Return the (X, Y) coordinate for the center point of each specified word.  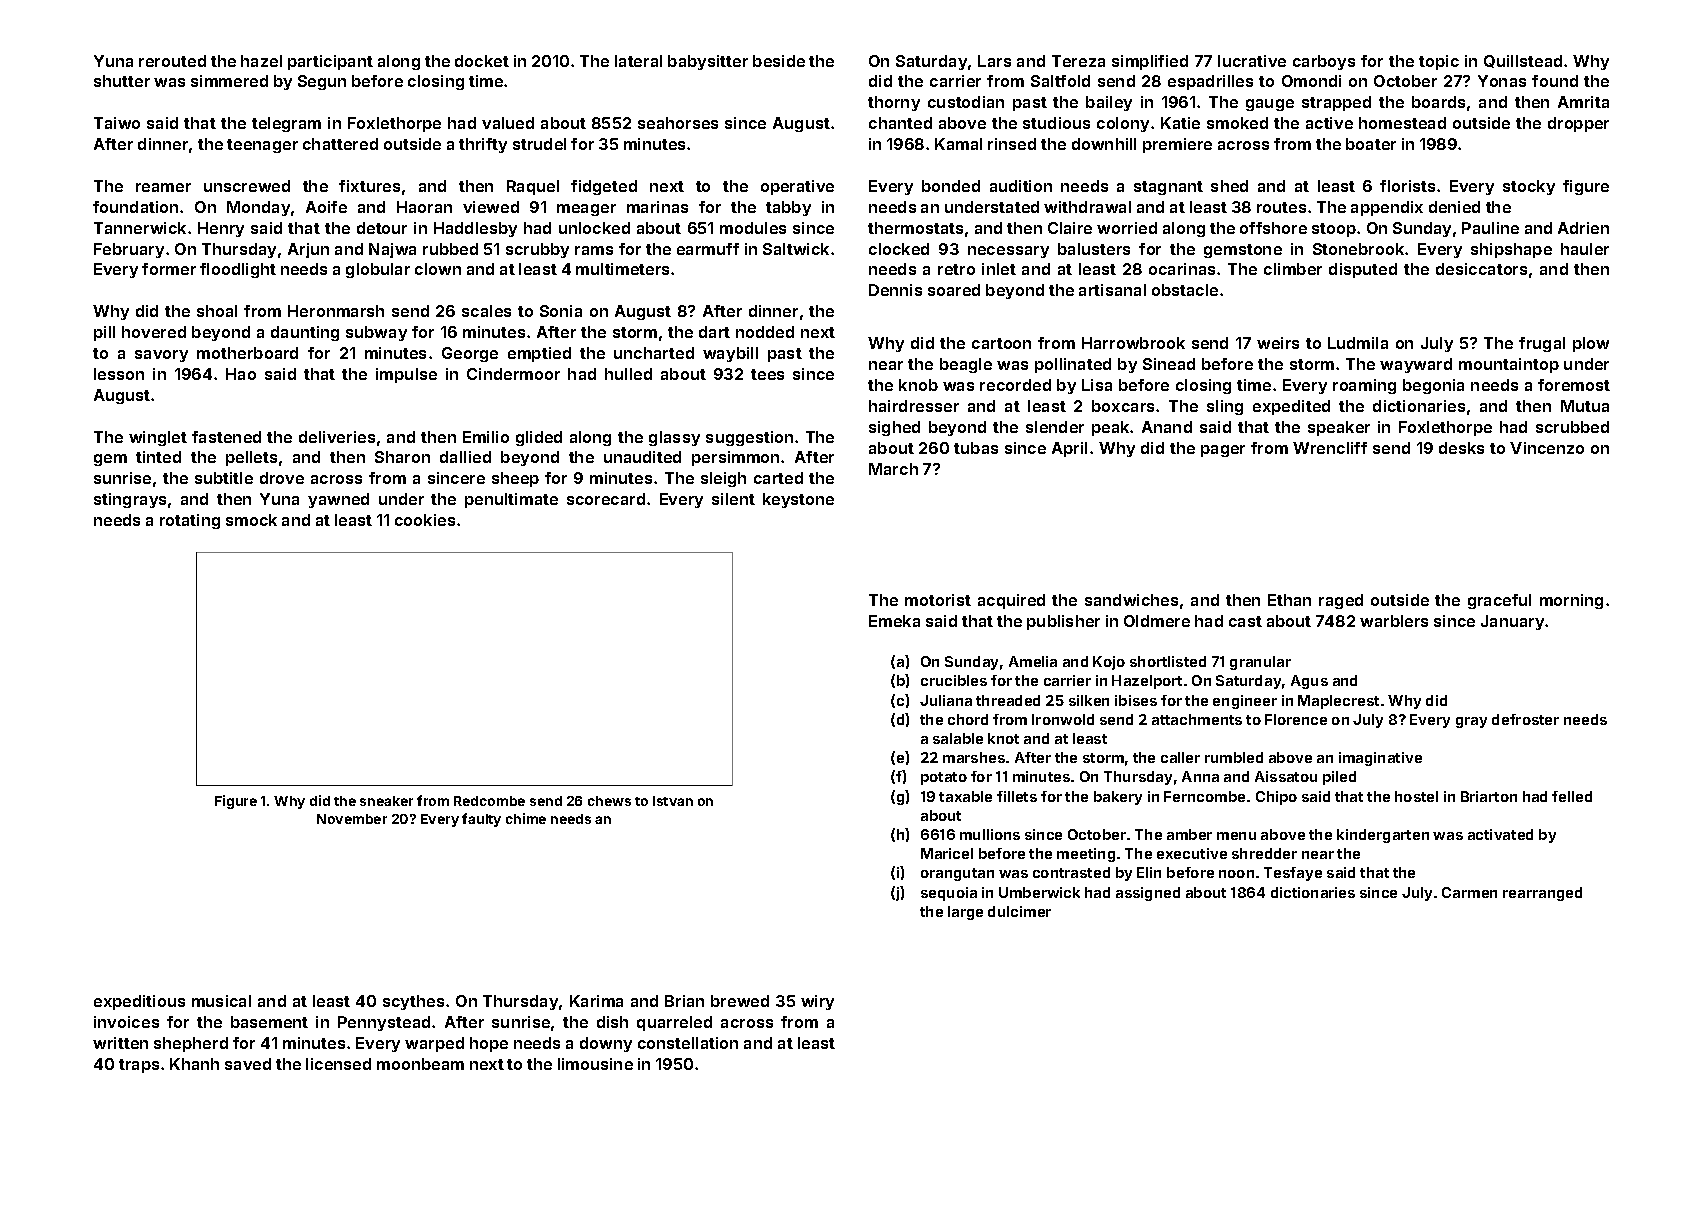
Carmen (1469, 892)
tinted (158, 457)
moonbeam (420, 1064)
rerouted (172, 61)
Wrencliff (1330, 448)
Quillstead (1523, 61)
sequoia (949, 894)
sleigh (723, 479)
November (352, 819)
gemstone (1243, 251)
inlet (999, 269)
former (169, 269)
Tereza (1078, 61)
